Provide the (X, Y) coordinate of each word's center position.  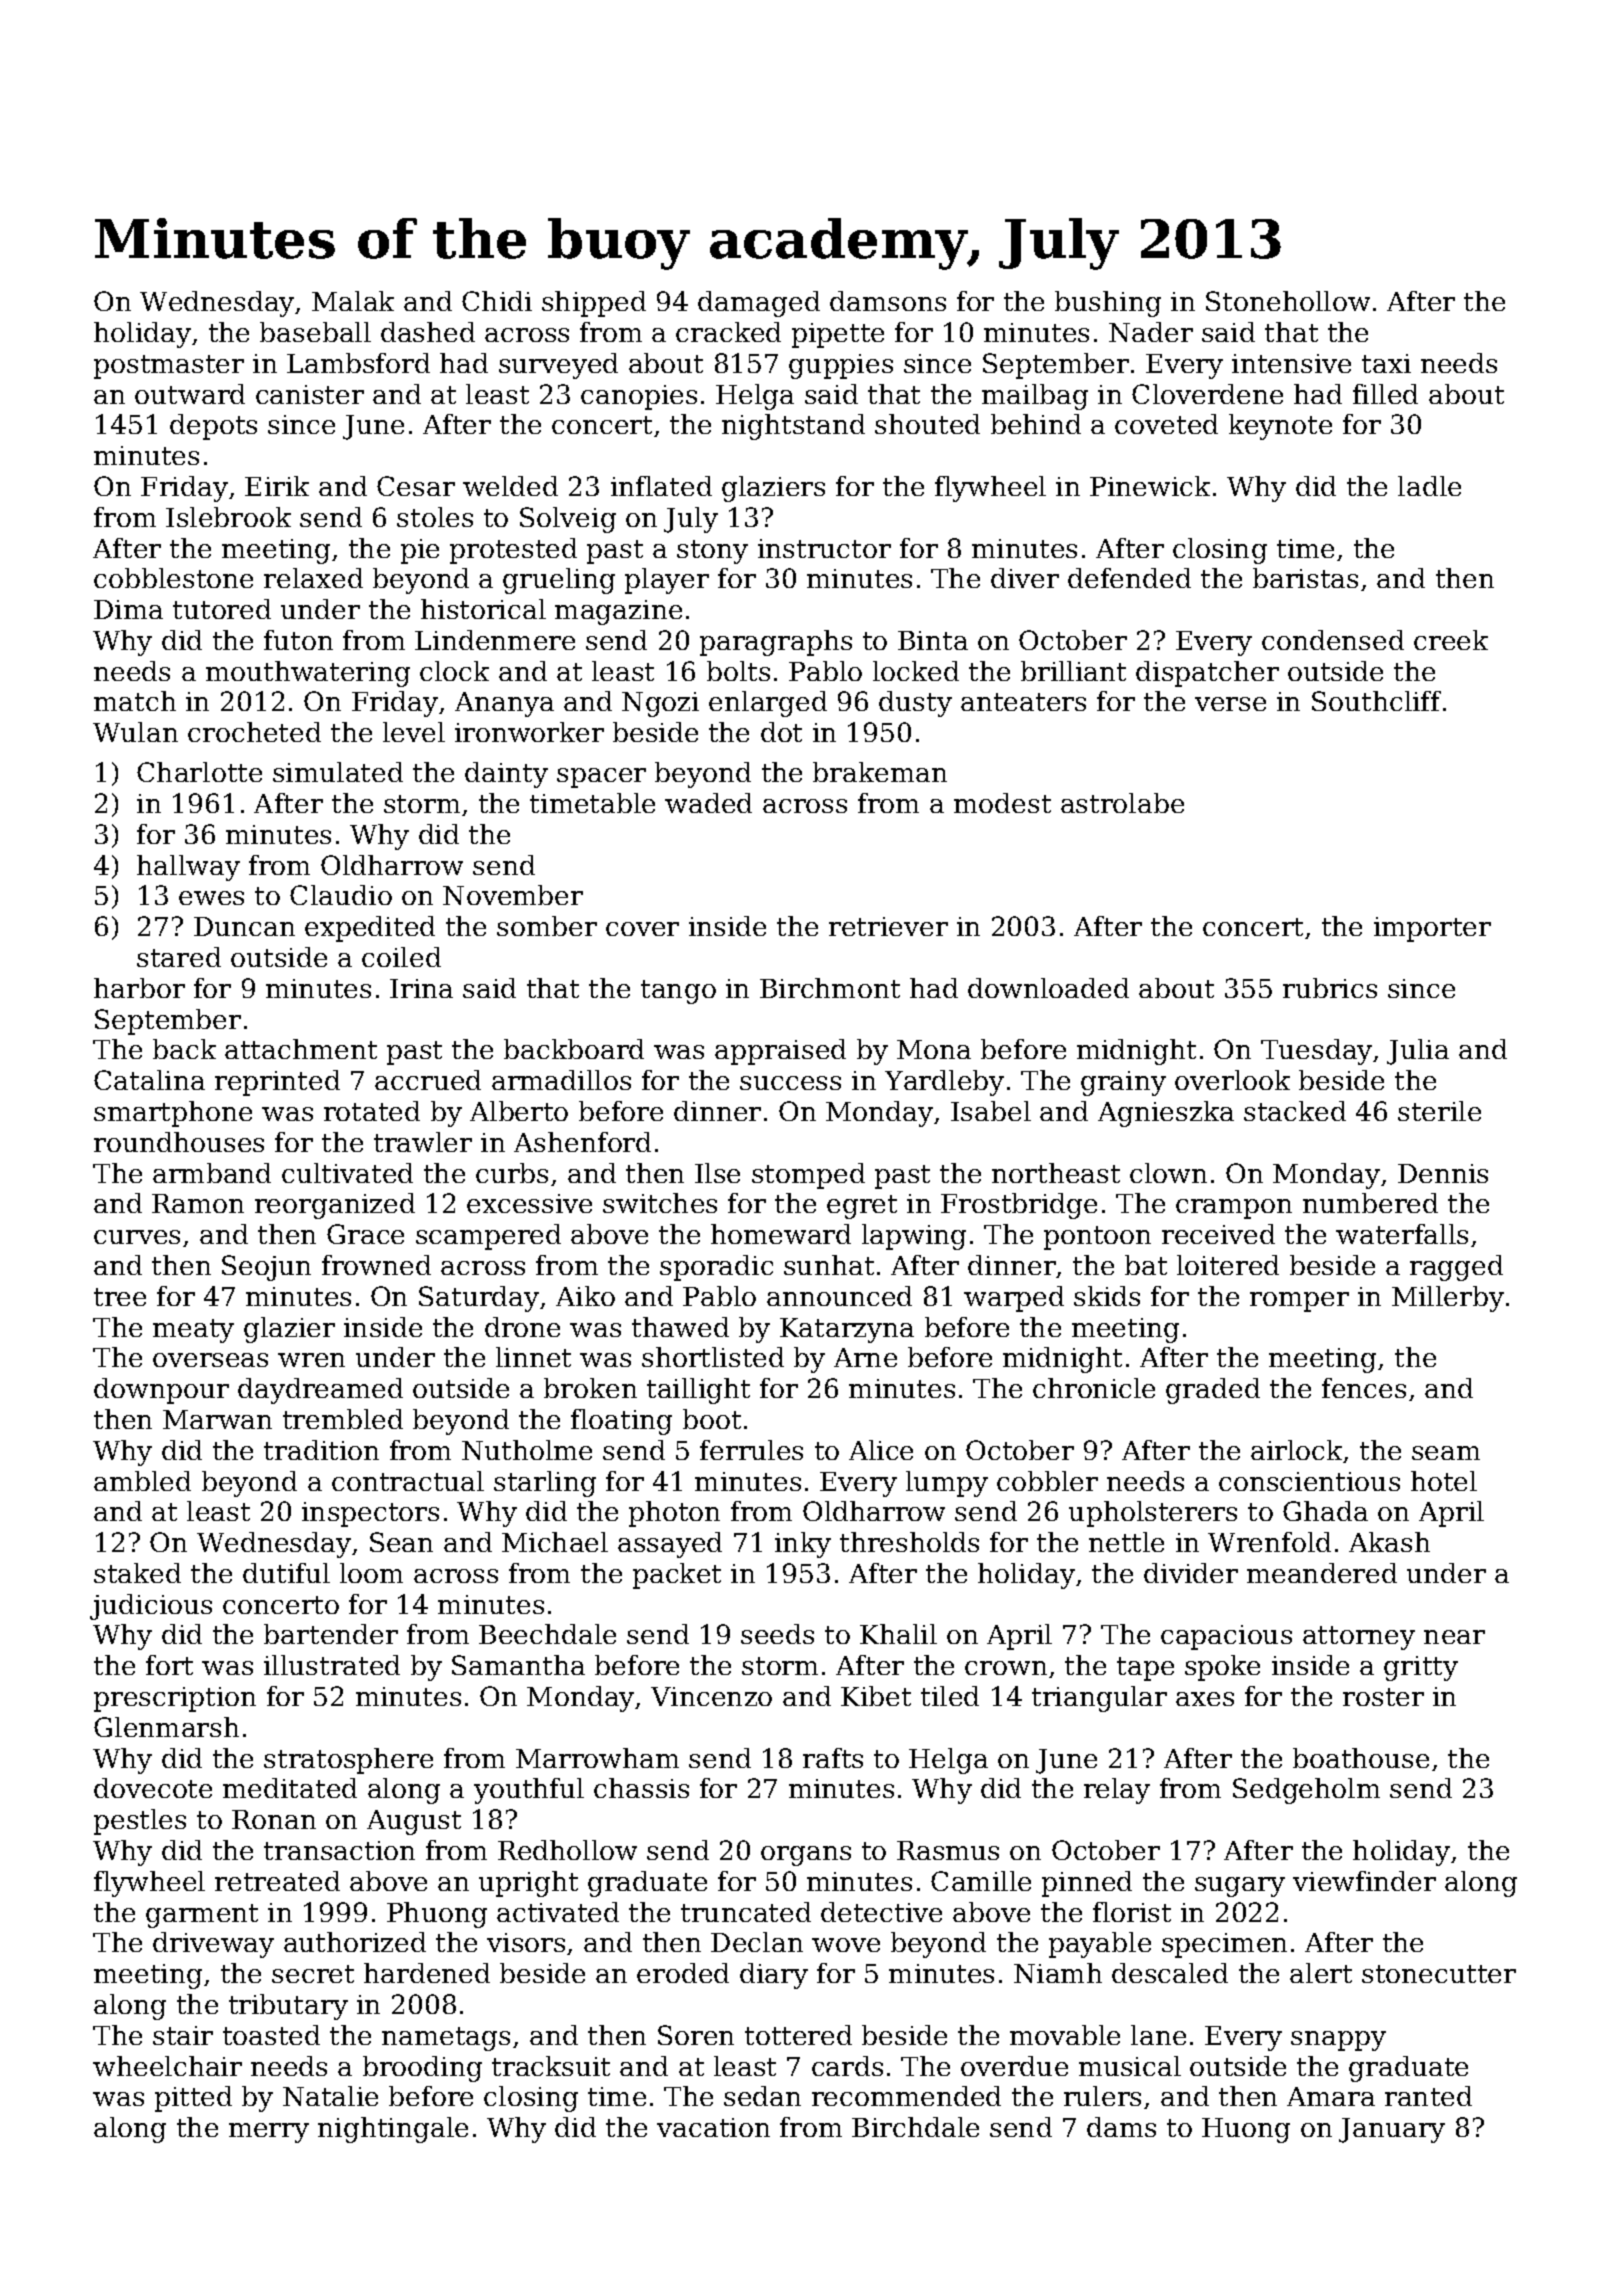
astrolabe (1122, 803)
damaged (759, 304)
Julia (1418, 1052)
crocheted (254, 732)
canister (310, 394)
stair (183, 2035)
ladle (1429, 486)
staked (137, 1573)
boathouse (1361, 1758)
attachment (301, 1049)
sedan (762, 2096)
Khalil (898, 1634)
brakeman (880, 772)
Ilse (717, 1173)
